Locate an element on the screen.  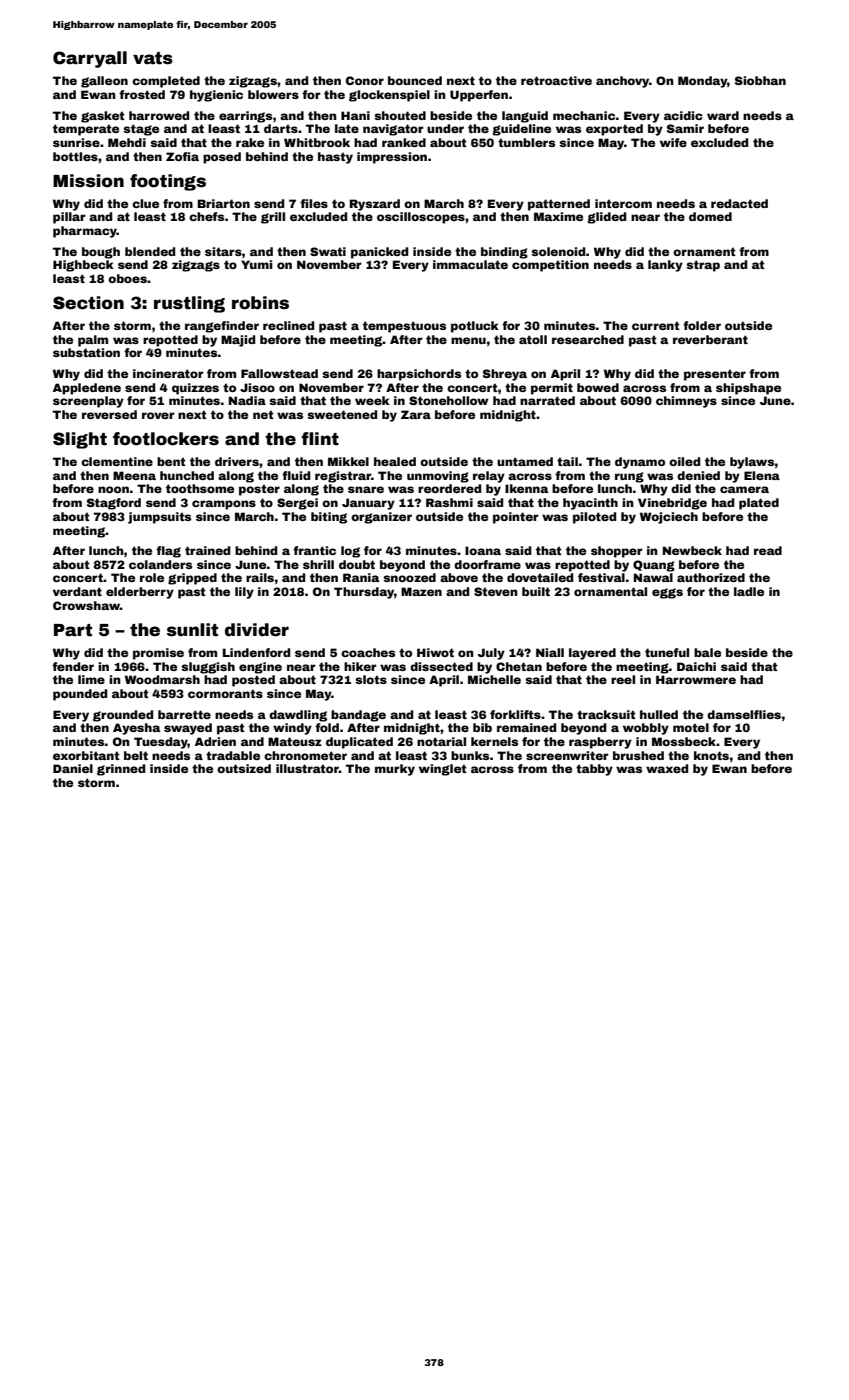
Harrowmere is located at coordinates (696, 679).
